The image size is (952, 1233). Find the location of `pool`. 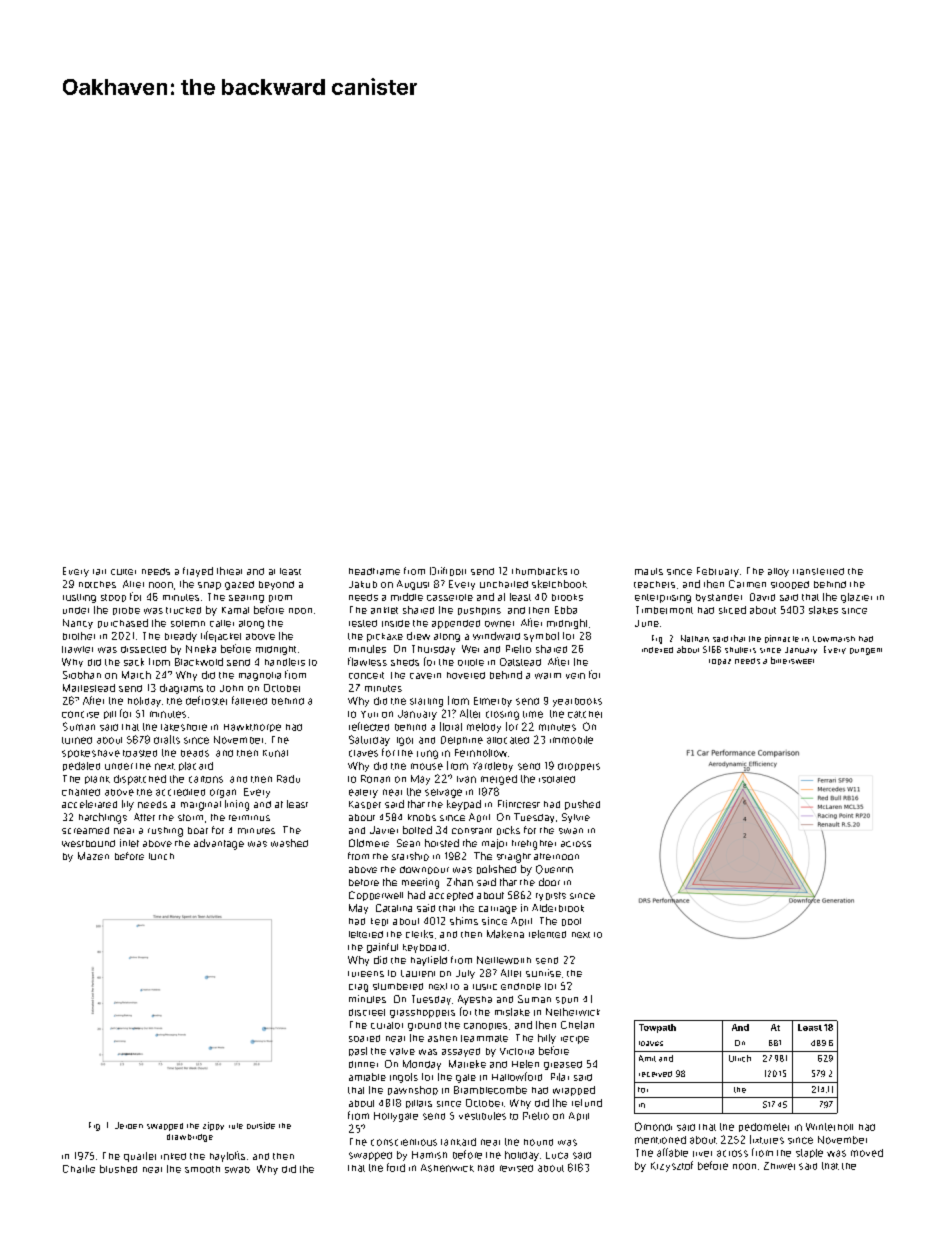

pool is located at coordinates (571, 922).
